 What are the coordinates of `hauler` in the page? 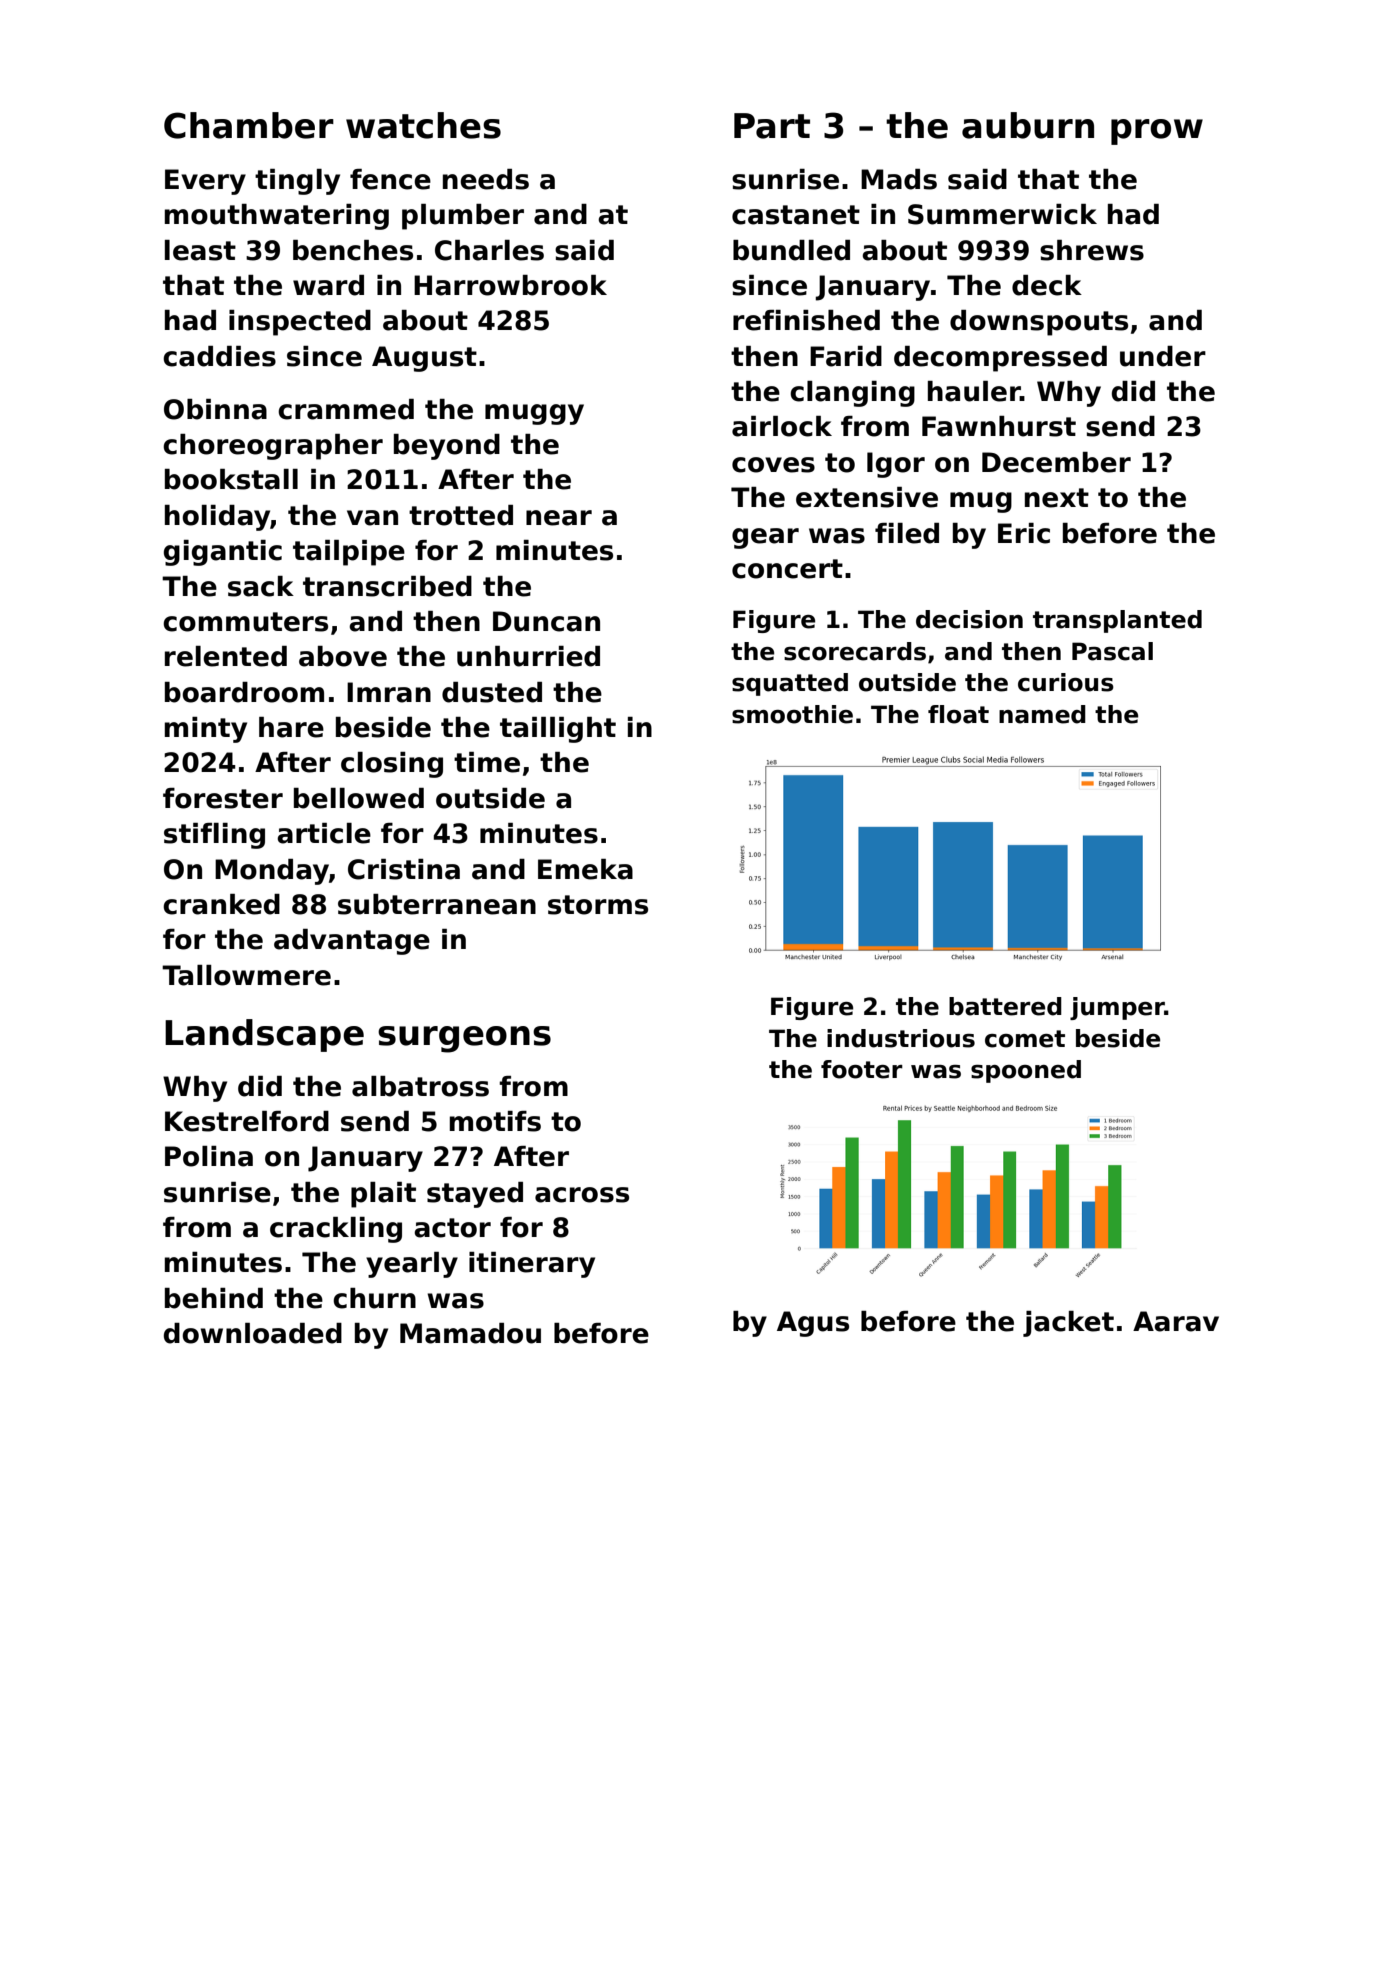 It's located at (974, 391).
